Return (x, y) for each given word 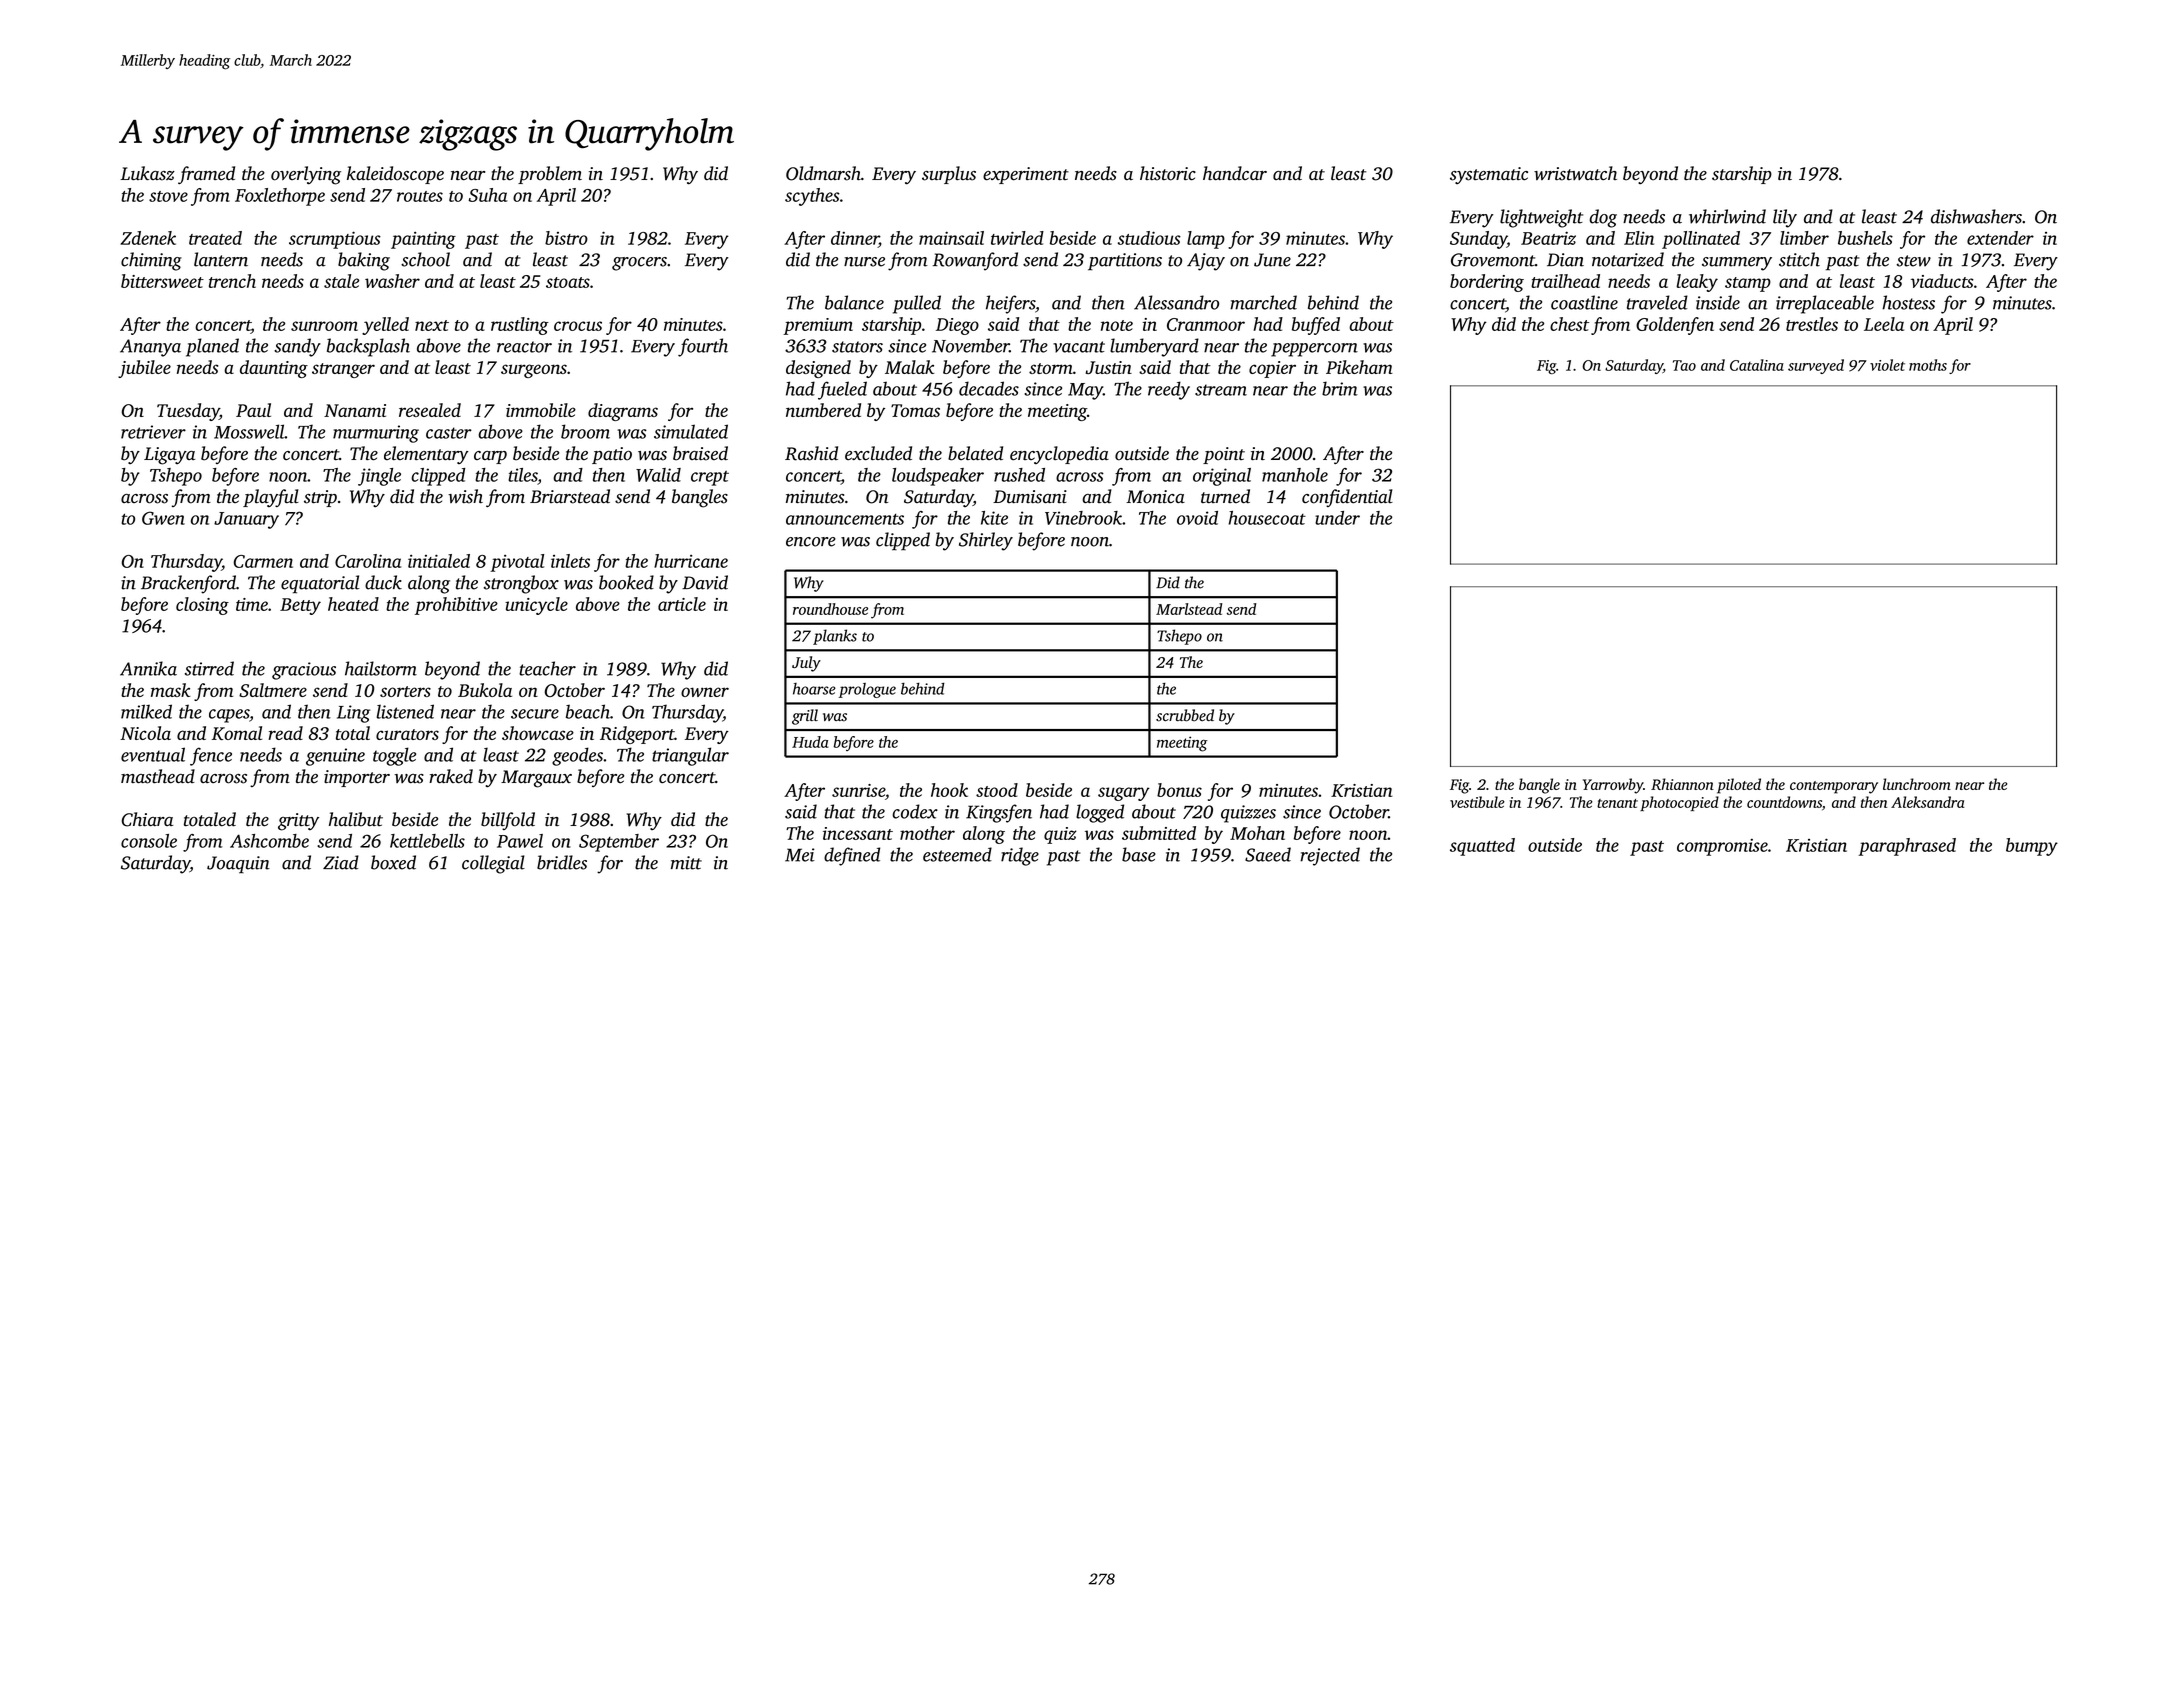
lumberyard (1154, 347)
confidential (1347, 498)
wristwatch (1575, 173)
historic (1168, 173)
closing (202, 606)
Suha (488, 195)
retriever (153, 432)
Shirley (986, 541)
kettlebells (427, 841)
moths (1928, 365)
